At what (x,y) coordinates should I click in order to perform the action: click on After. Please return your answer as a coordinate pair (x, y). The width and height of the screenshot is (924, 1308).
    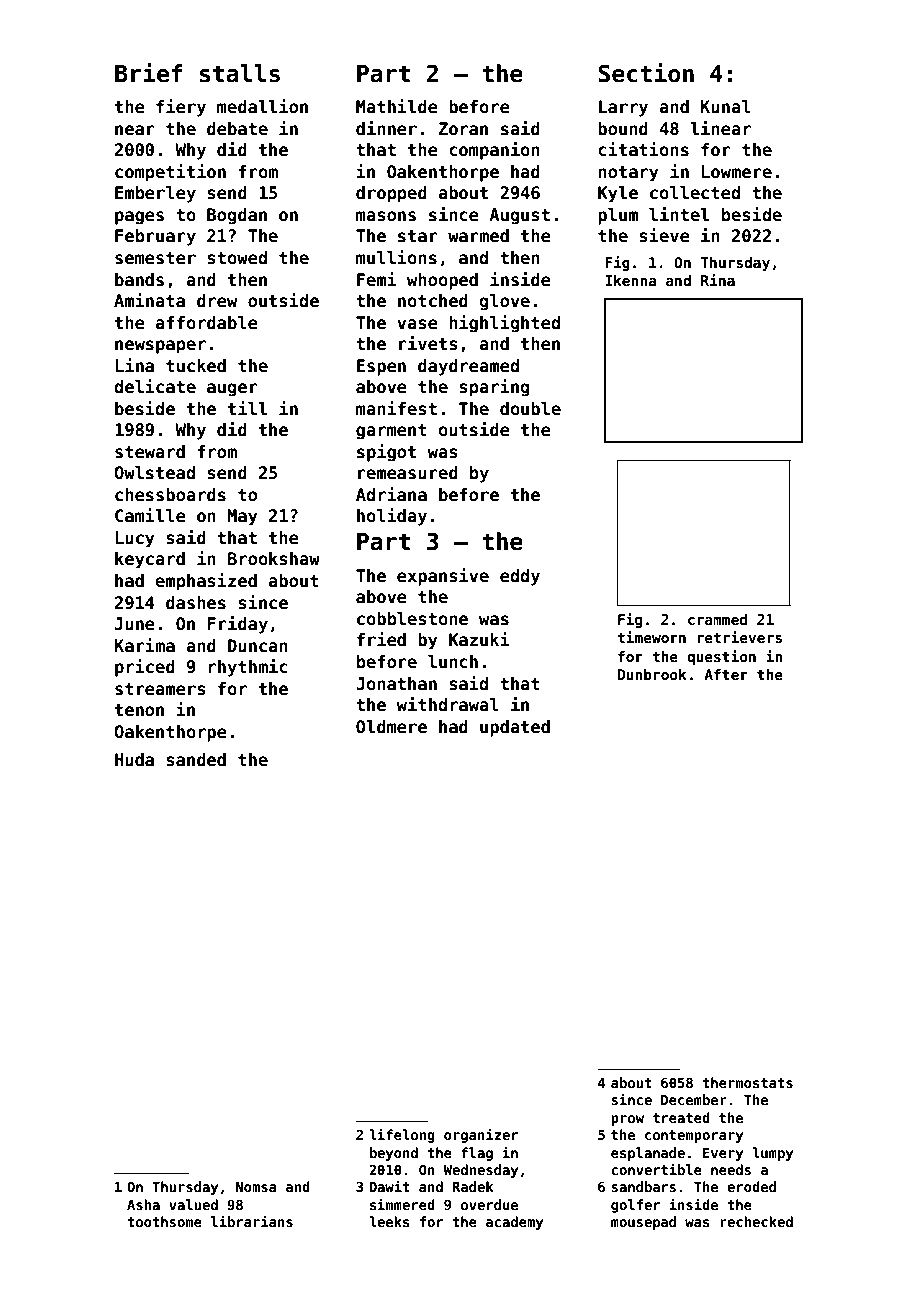
    Looking at the image, I should click on (726, 674).
